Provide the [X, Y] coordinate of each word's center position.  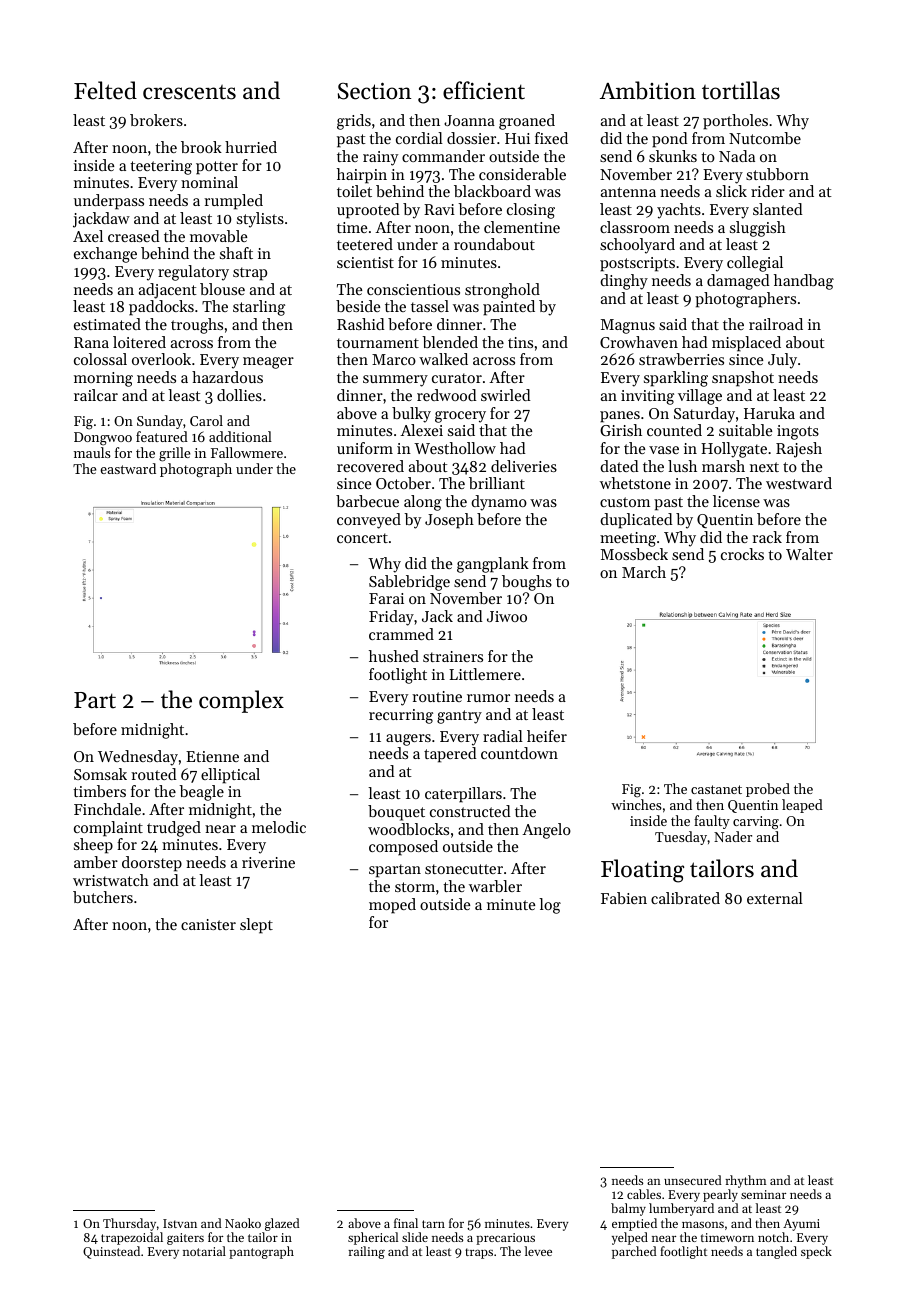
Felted [105, 90]
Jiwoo [507, 616]
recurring [401, 716]
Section [374, 91]
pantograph [261, 1252]
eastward [128, 468]
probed [768, 790]
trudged [174, 829]
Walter [809, 554]
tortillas [741, 90]
